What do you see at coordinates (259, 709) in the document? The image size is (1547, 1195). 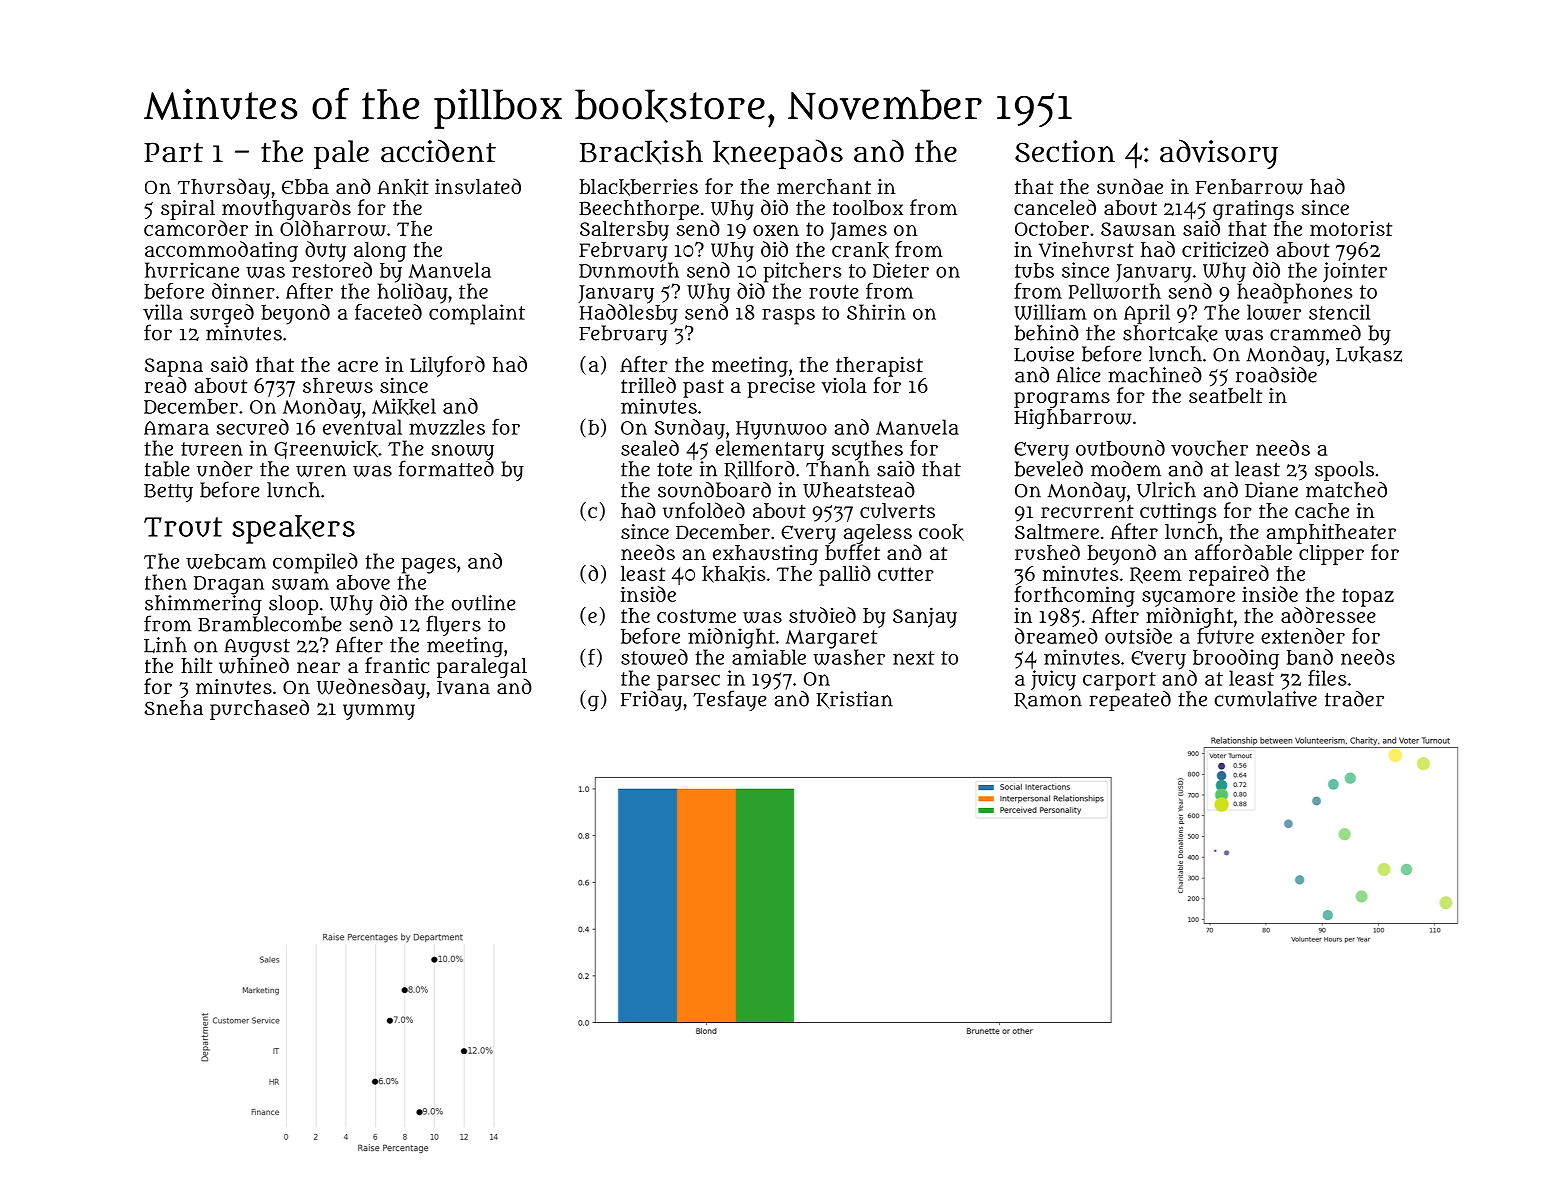 I see `purchased` at bounding box center [259, 709].
